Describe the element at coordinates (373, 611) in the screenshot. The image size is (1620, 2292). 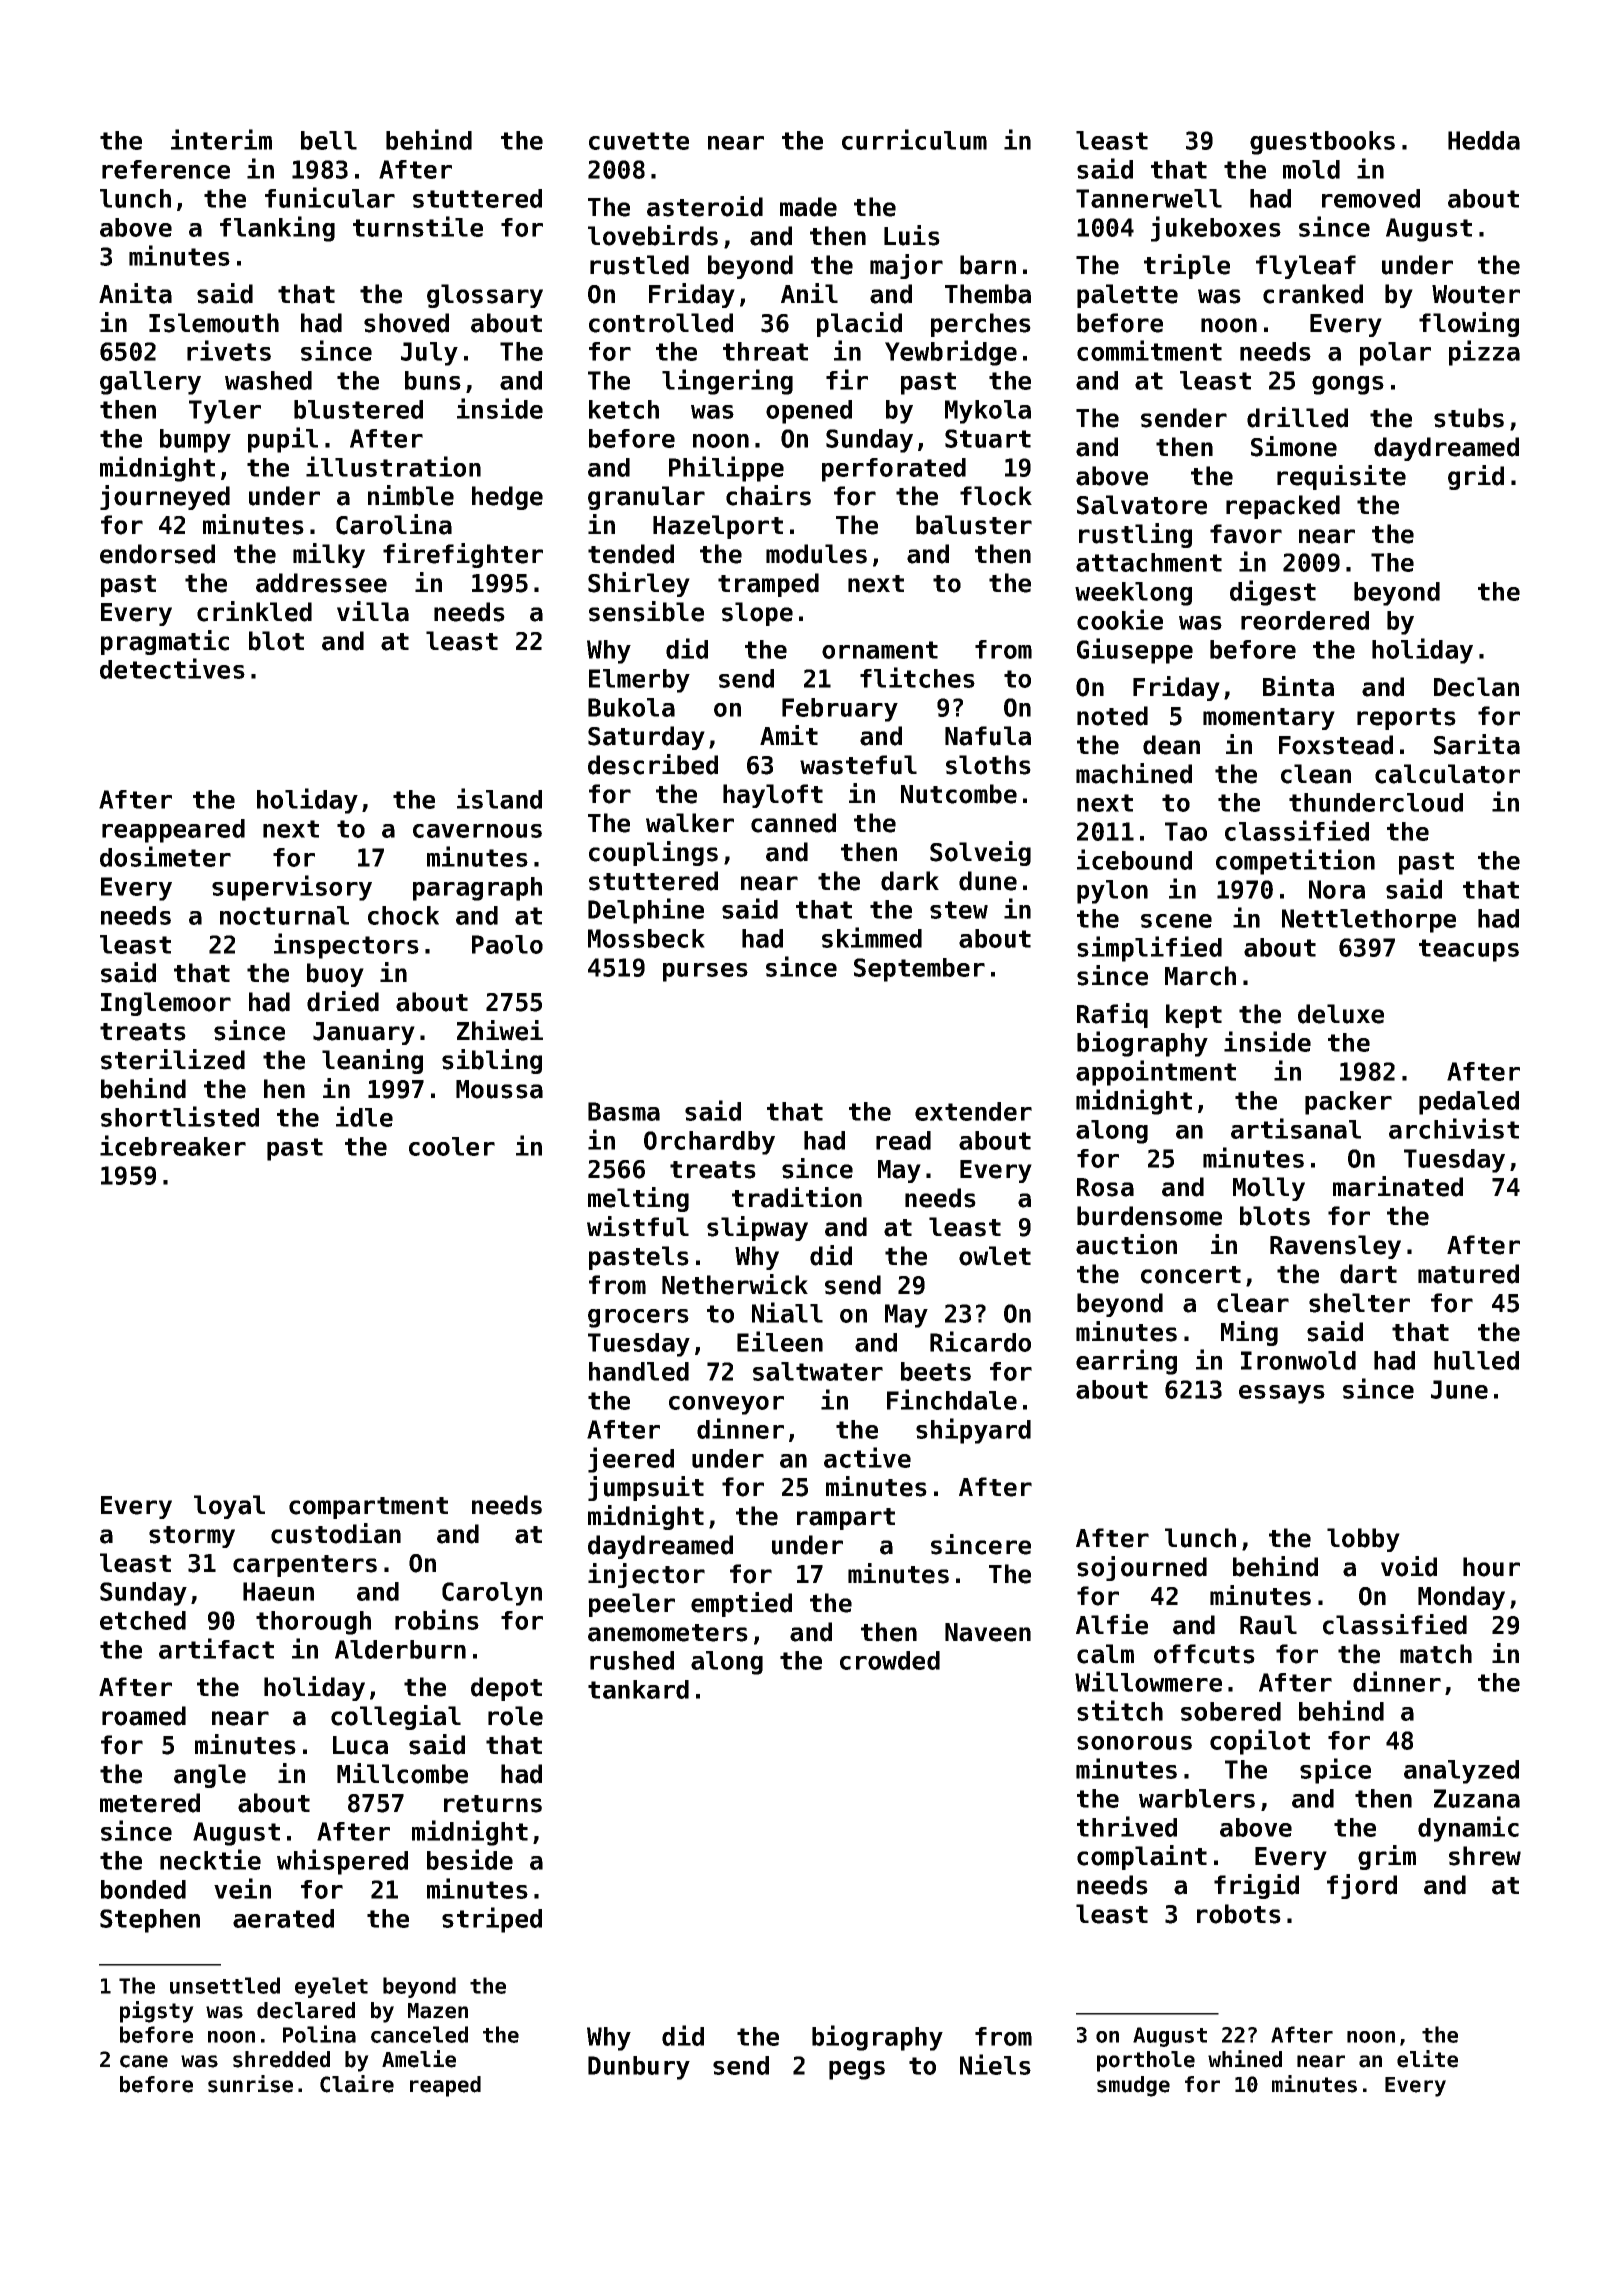
I see `villa` at that location.
